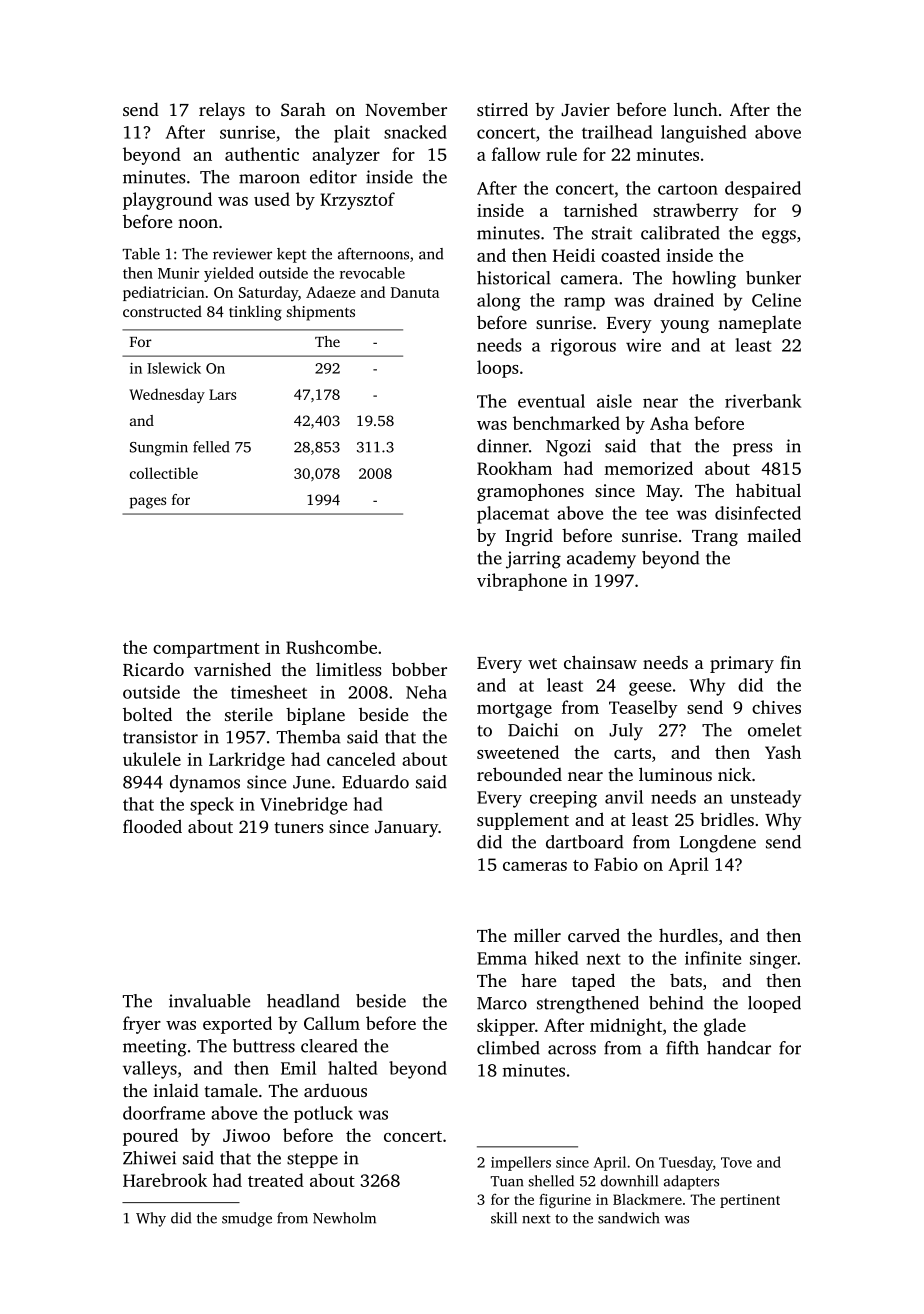 This screenshot has width=924, height=1314. What do you see at coordinates (269, 179) in the screenshot?
I see `maroon` at bounding box center [269, 179].
